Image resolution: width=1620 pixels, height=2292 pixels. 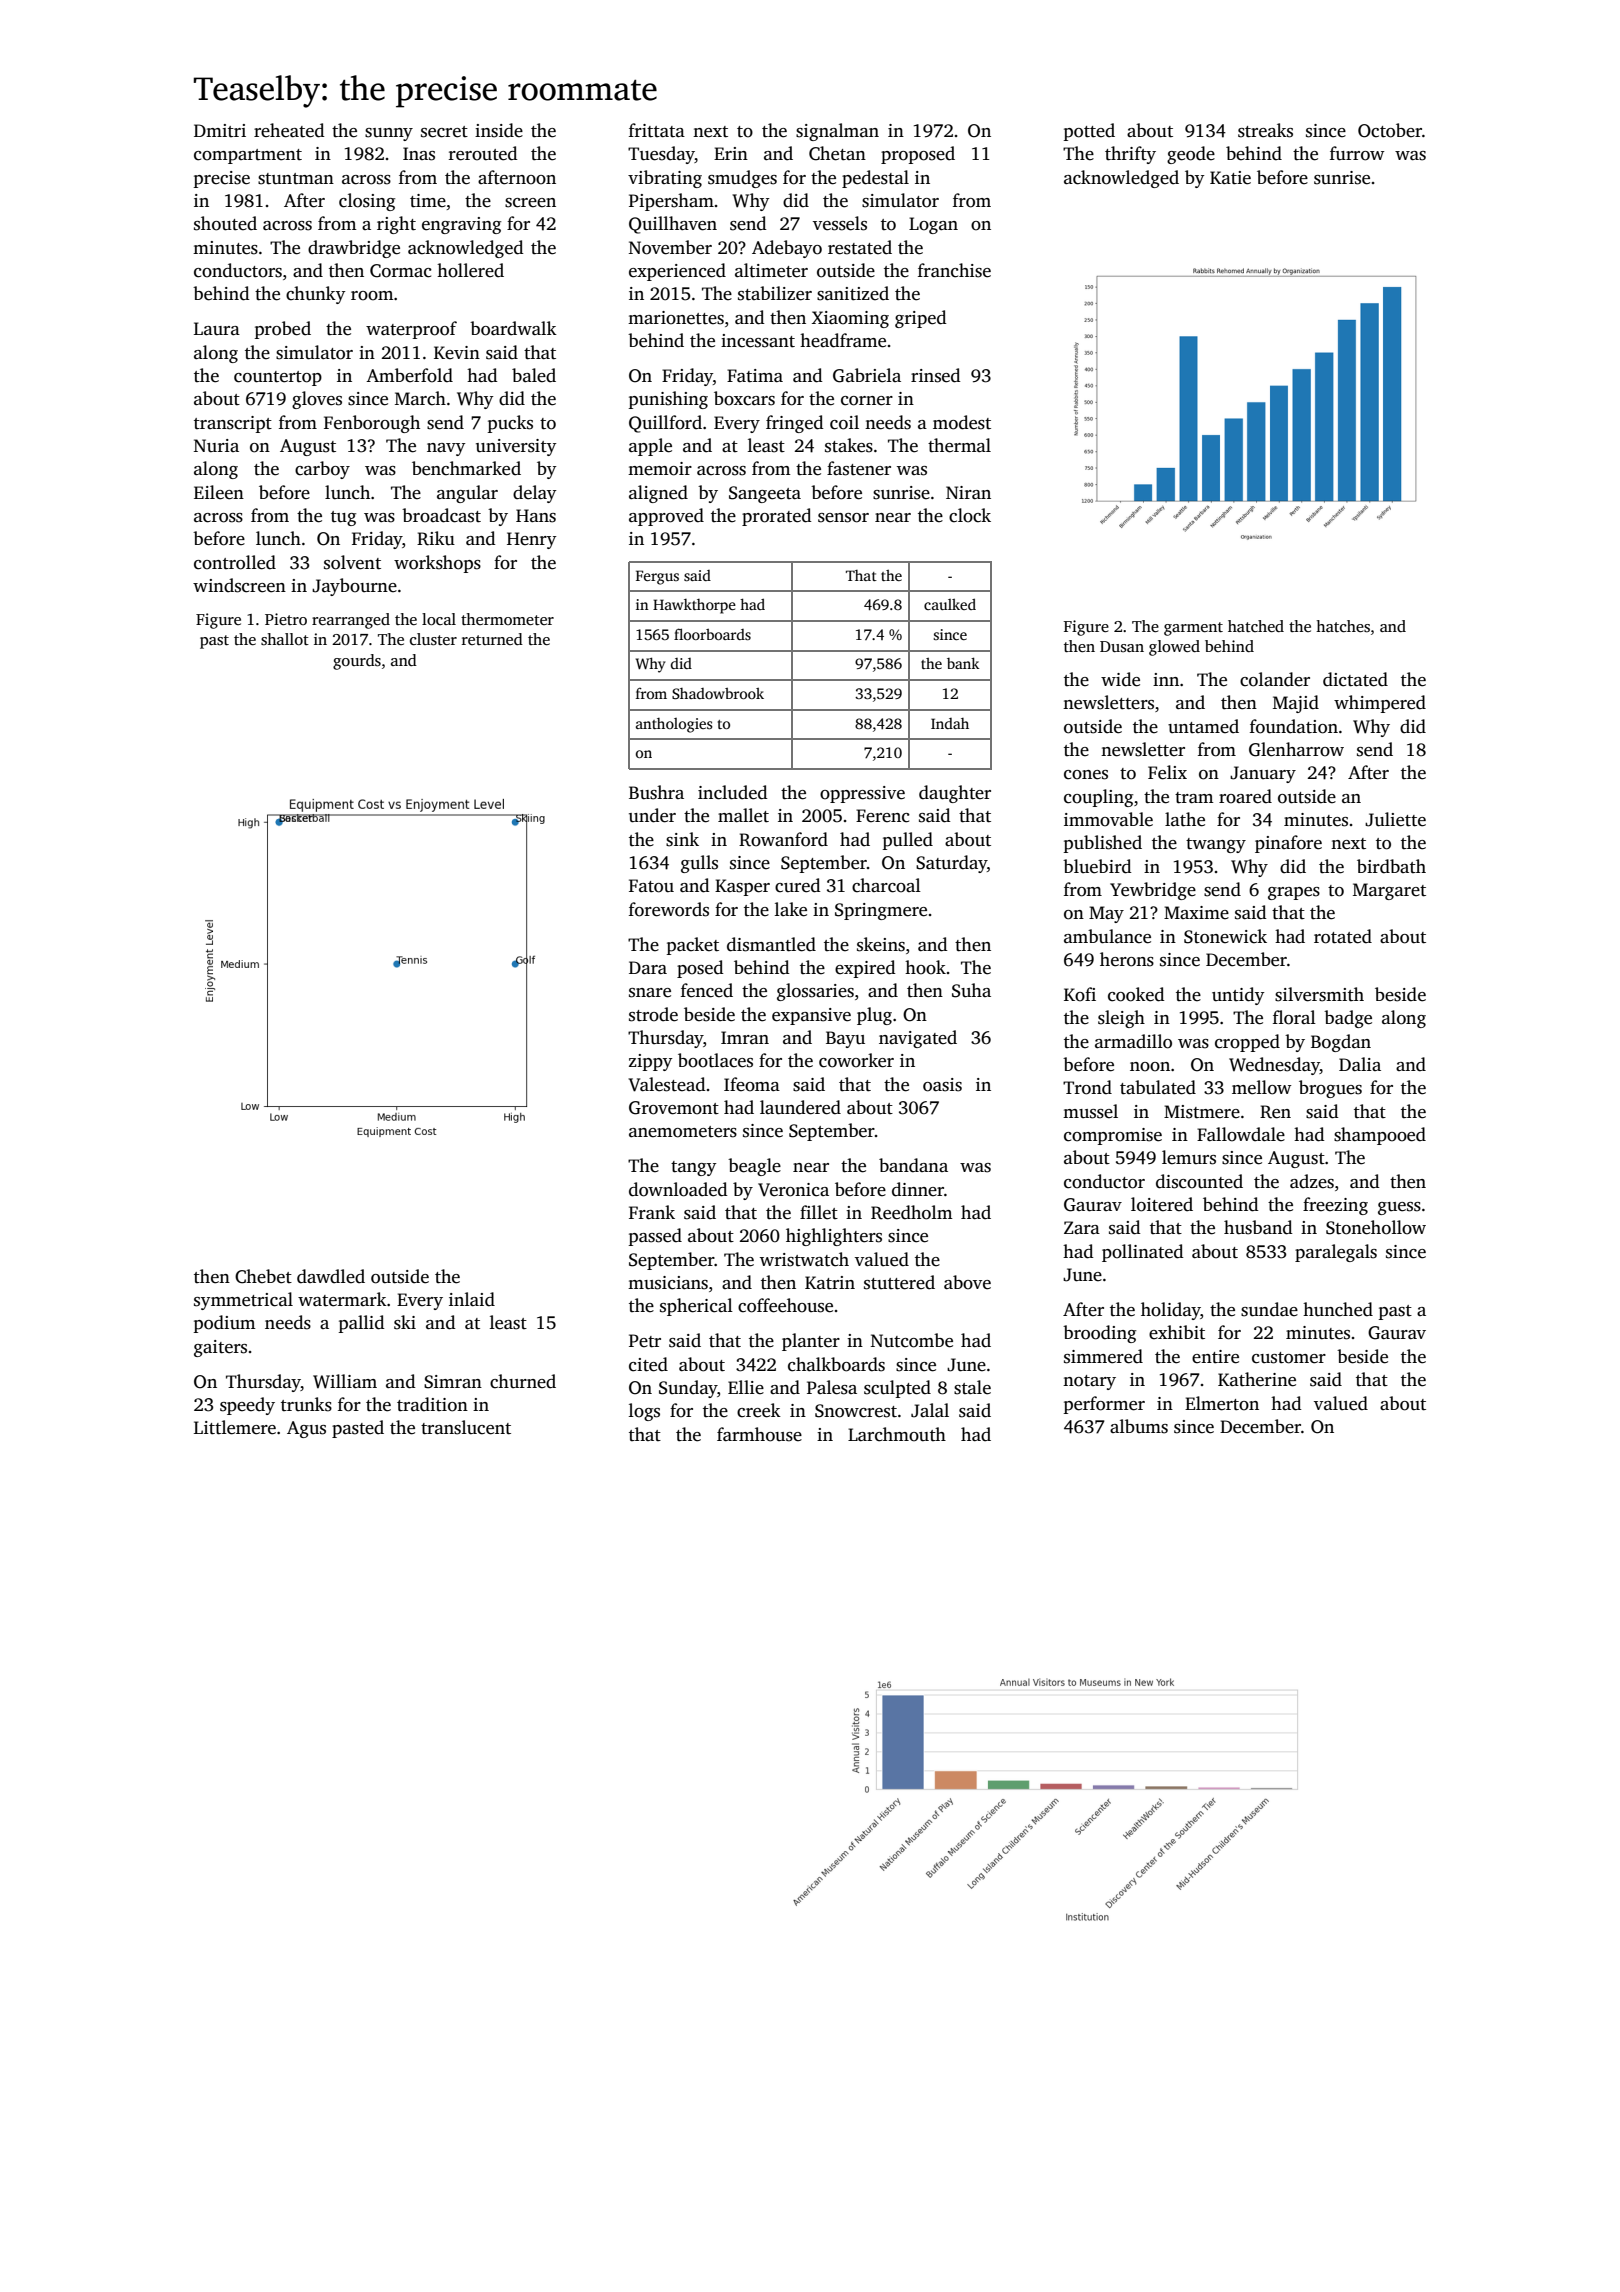 What do you see at coordinates (742, 179) in the screenshot?
I see `smudges` at bounding box center [742, 179].
